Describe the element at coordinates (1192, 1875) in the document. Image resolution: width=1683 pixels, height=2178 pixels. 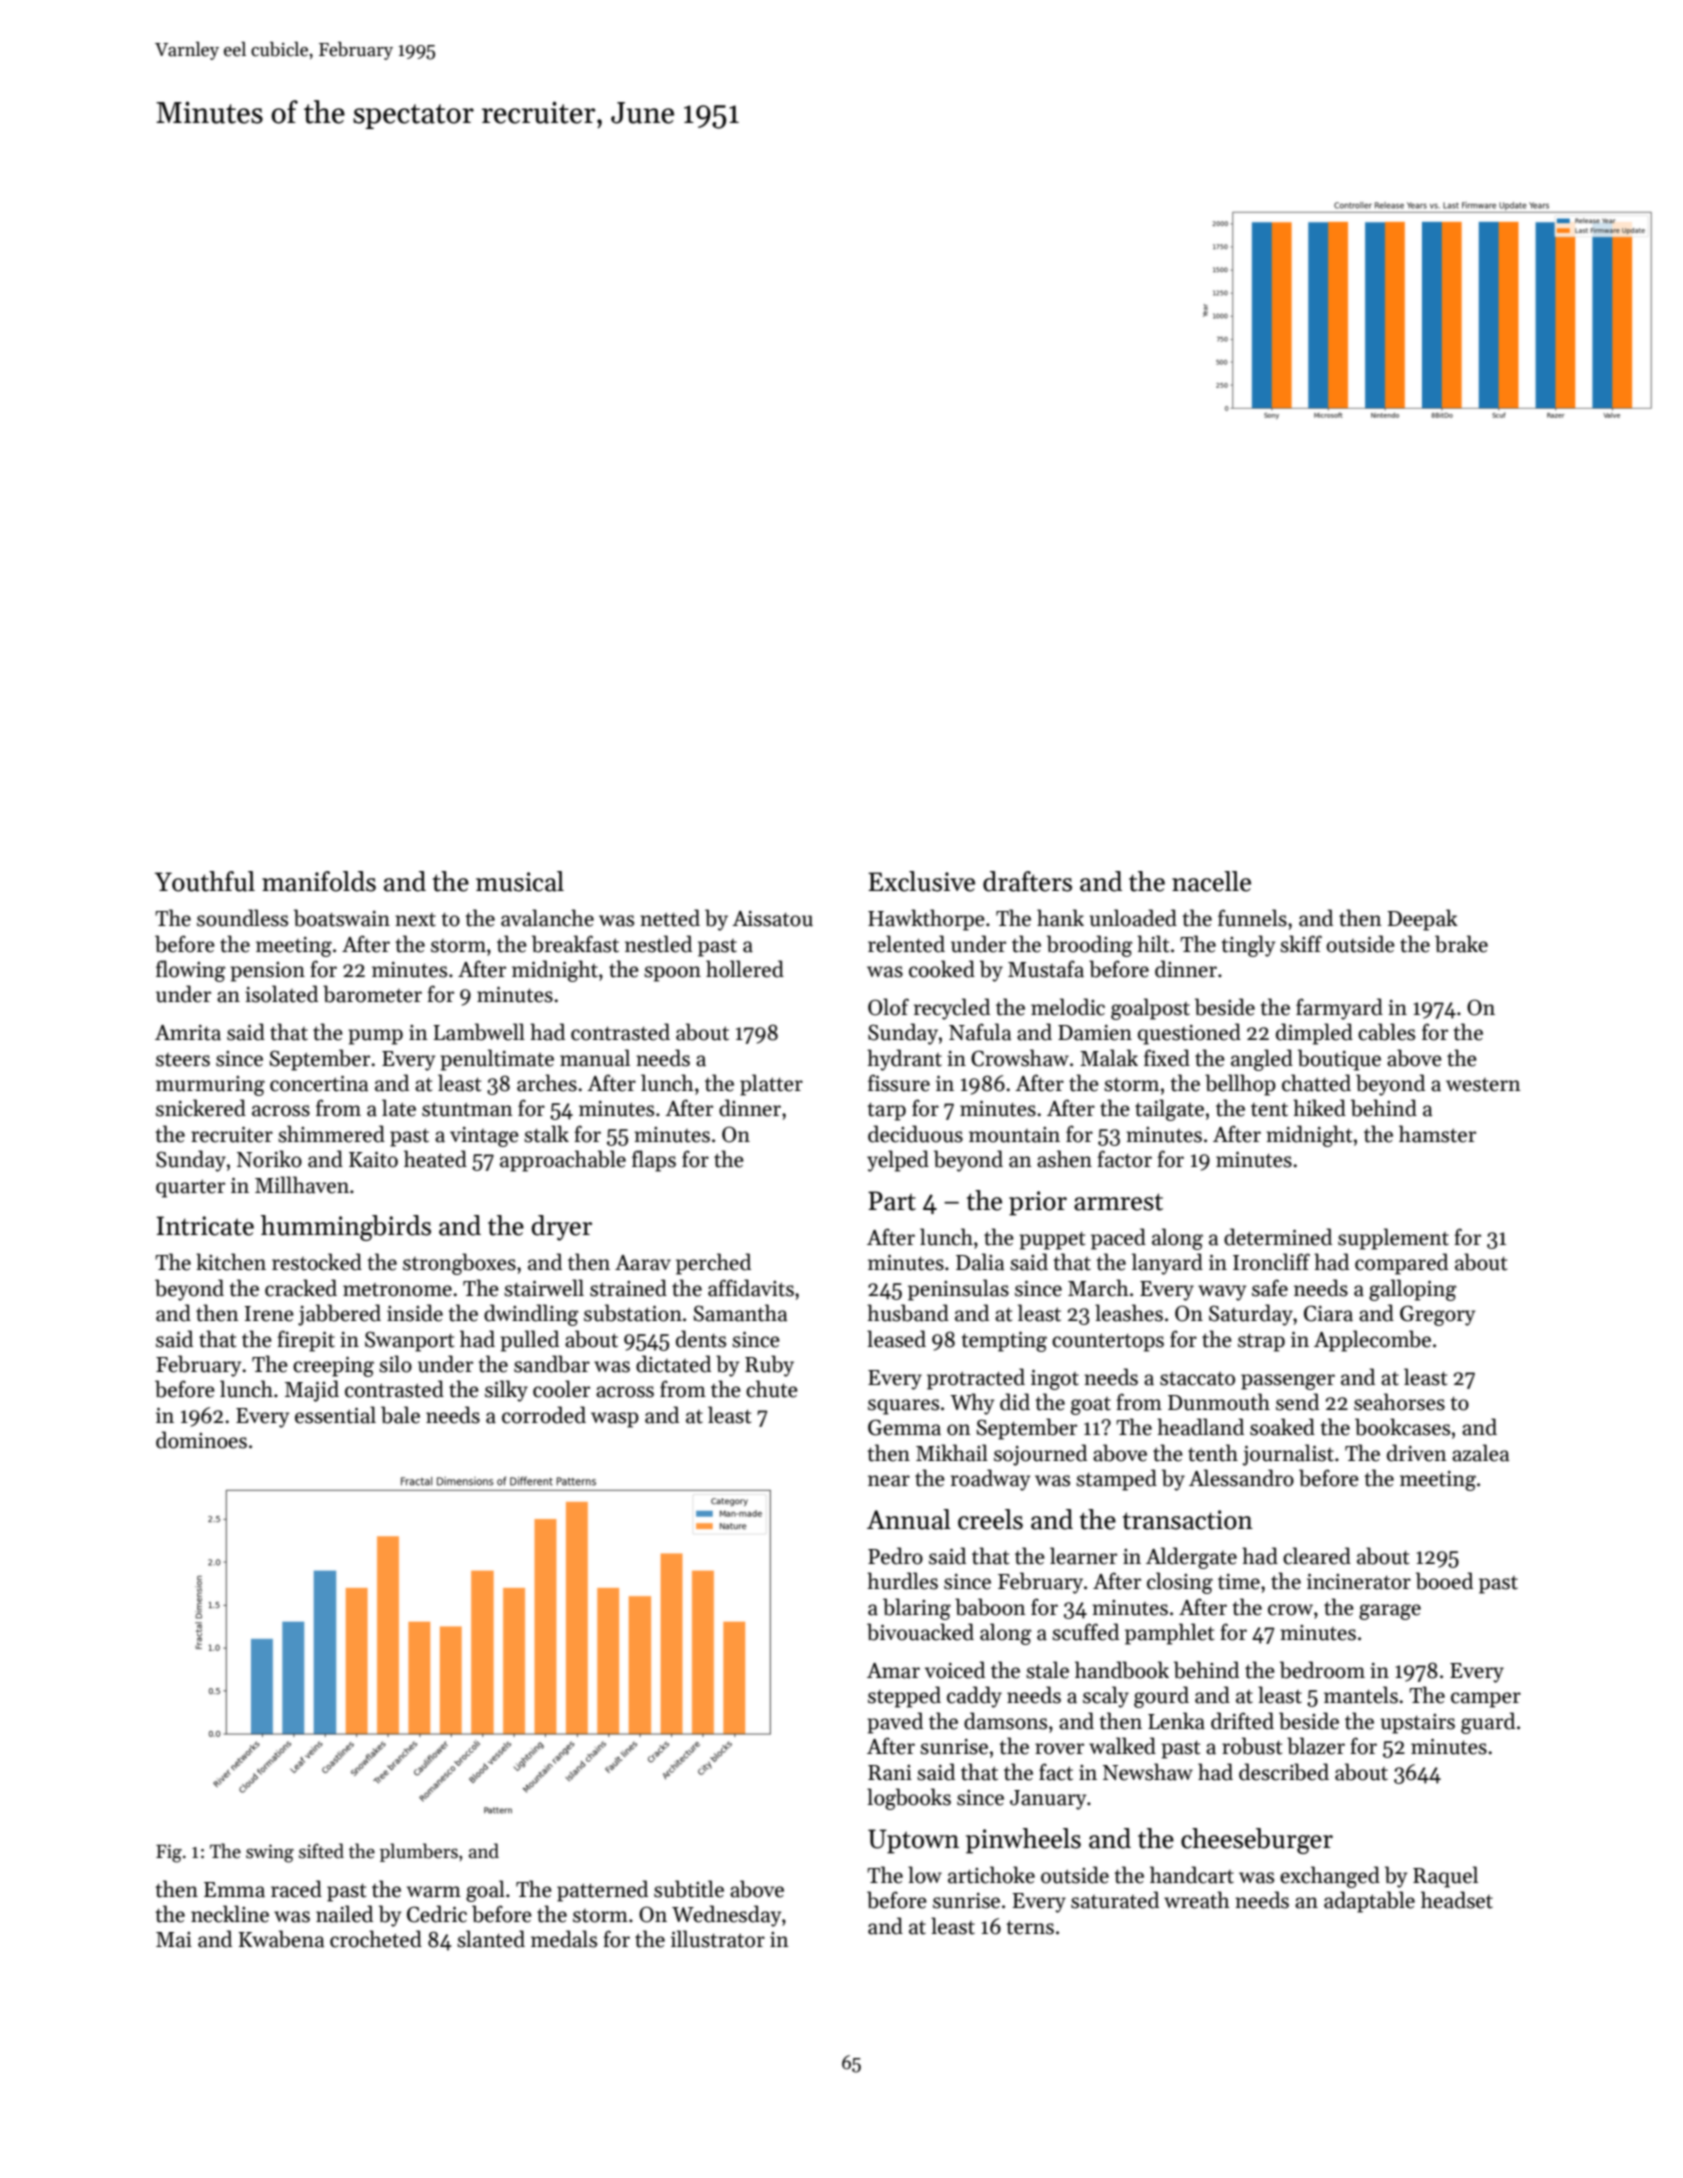
I see `handcart` at that location.
